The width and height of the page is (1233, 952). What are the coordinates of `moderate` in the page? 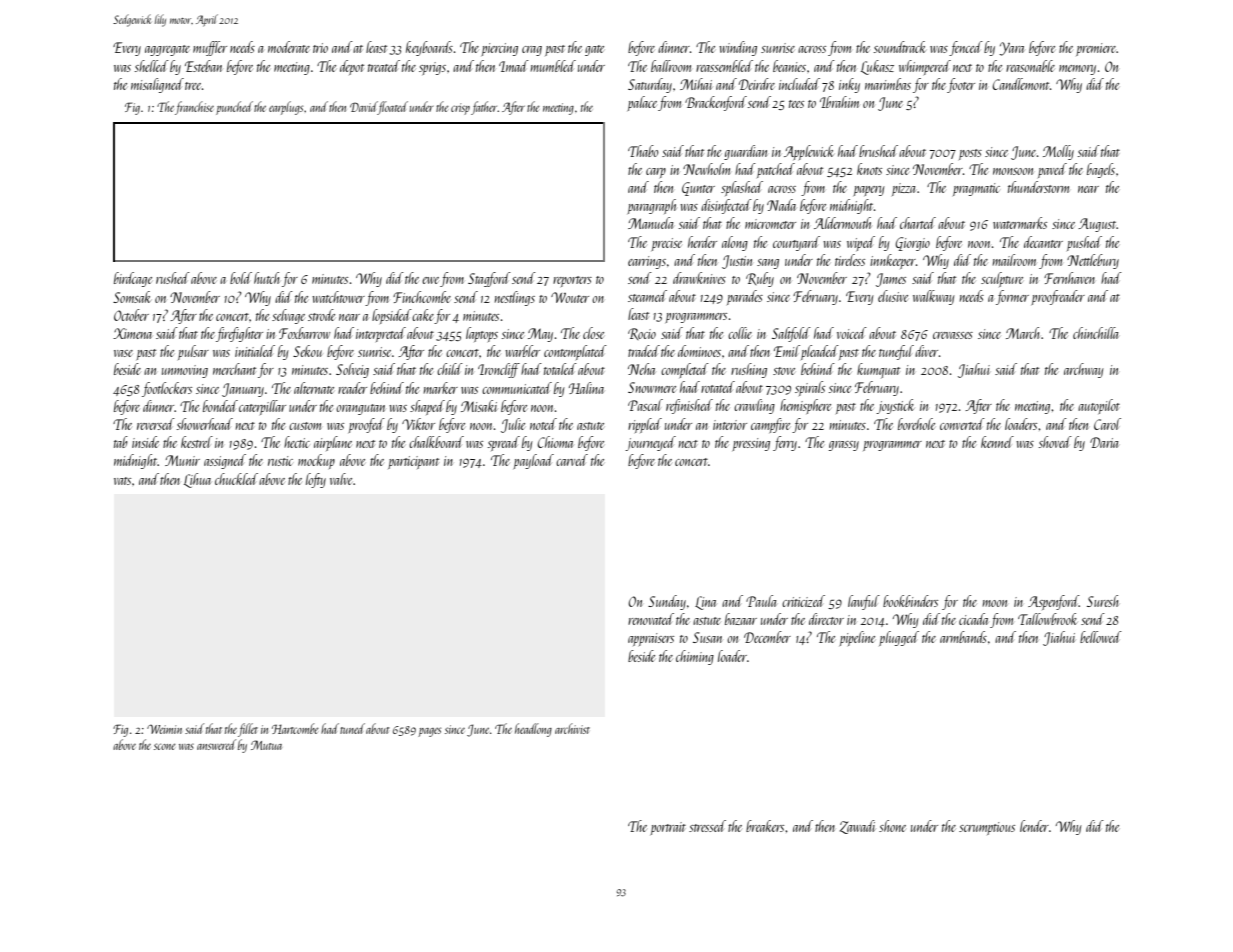 It's located at (289, 47).
